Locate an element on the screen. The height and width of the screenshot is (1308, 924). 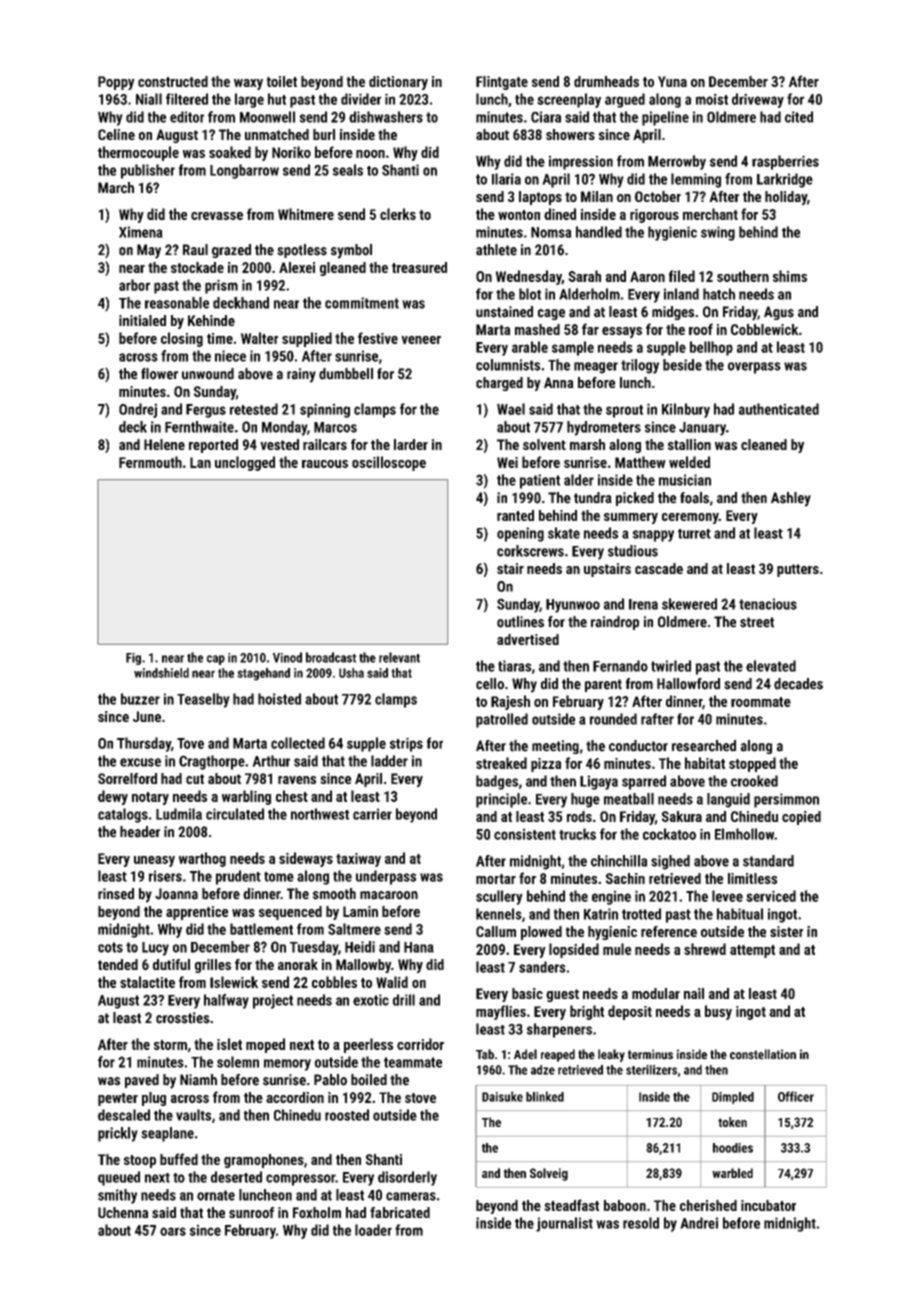
corkscrews is located at coordinates (530, 551).
